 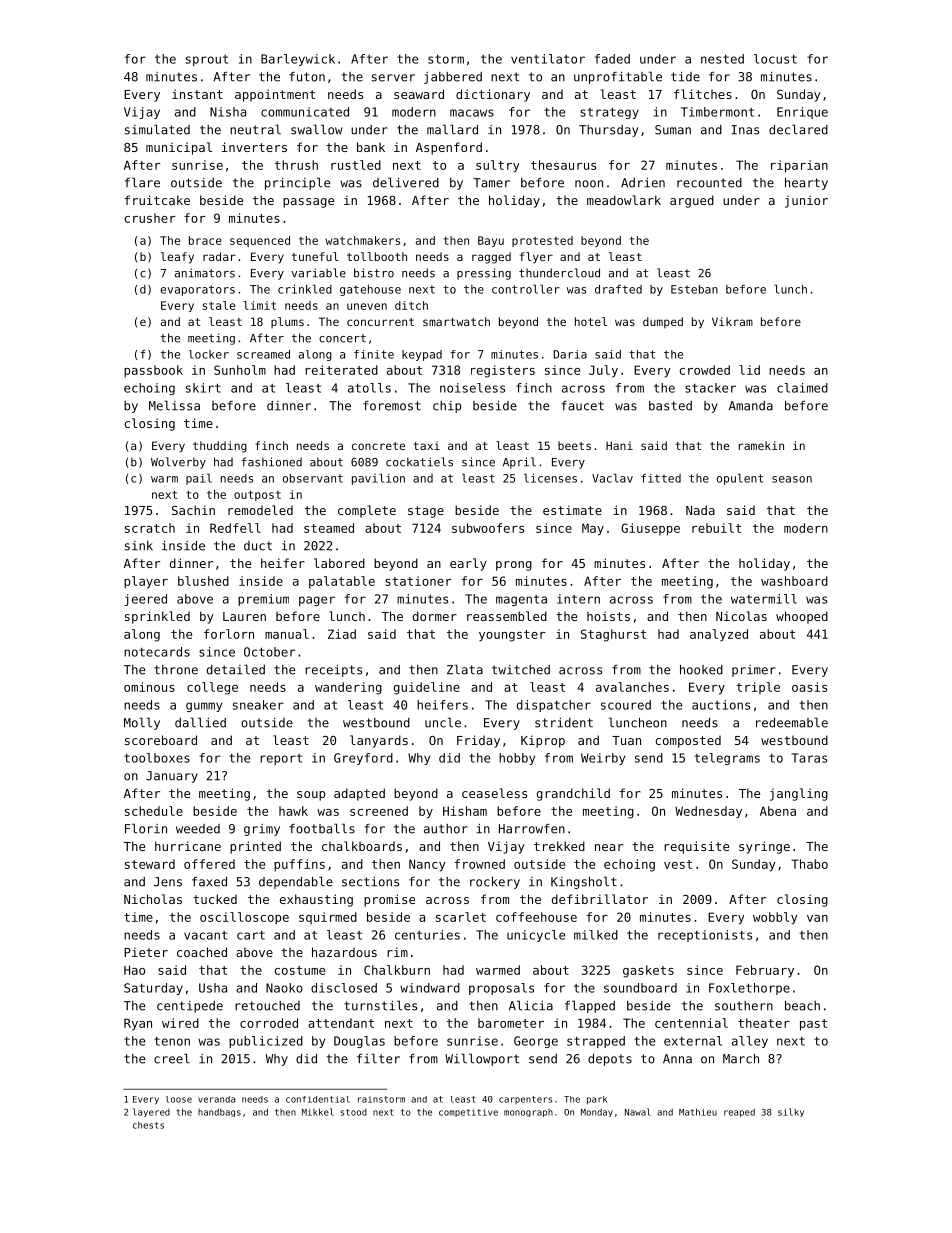 I want to click on Wednesday, so click(x=708, y=812).
